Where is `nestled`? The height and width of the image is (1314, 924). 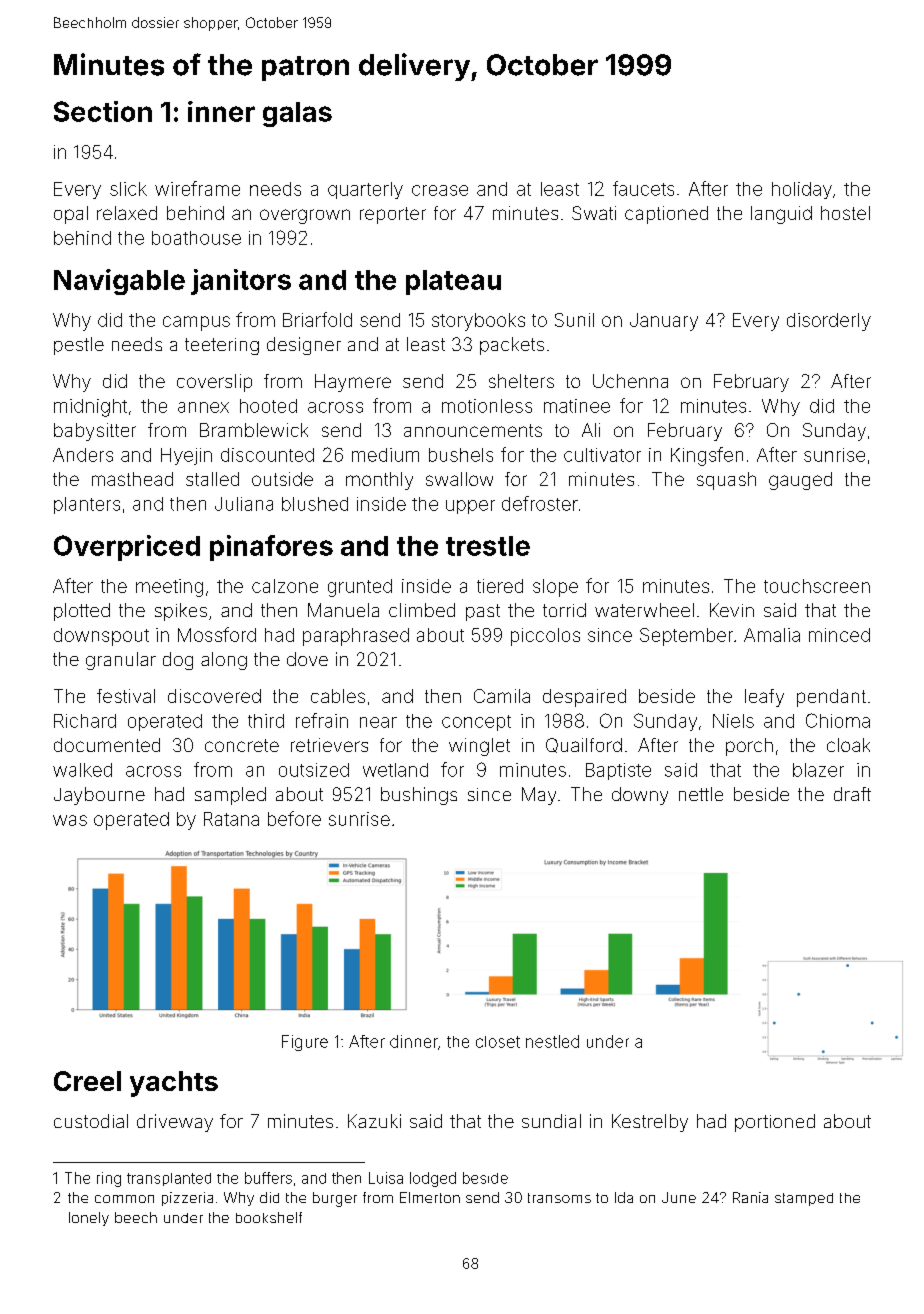 nestled is located at coordinates (552, 1041).
